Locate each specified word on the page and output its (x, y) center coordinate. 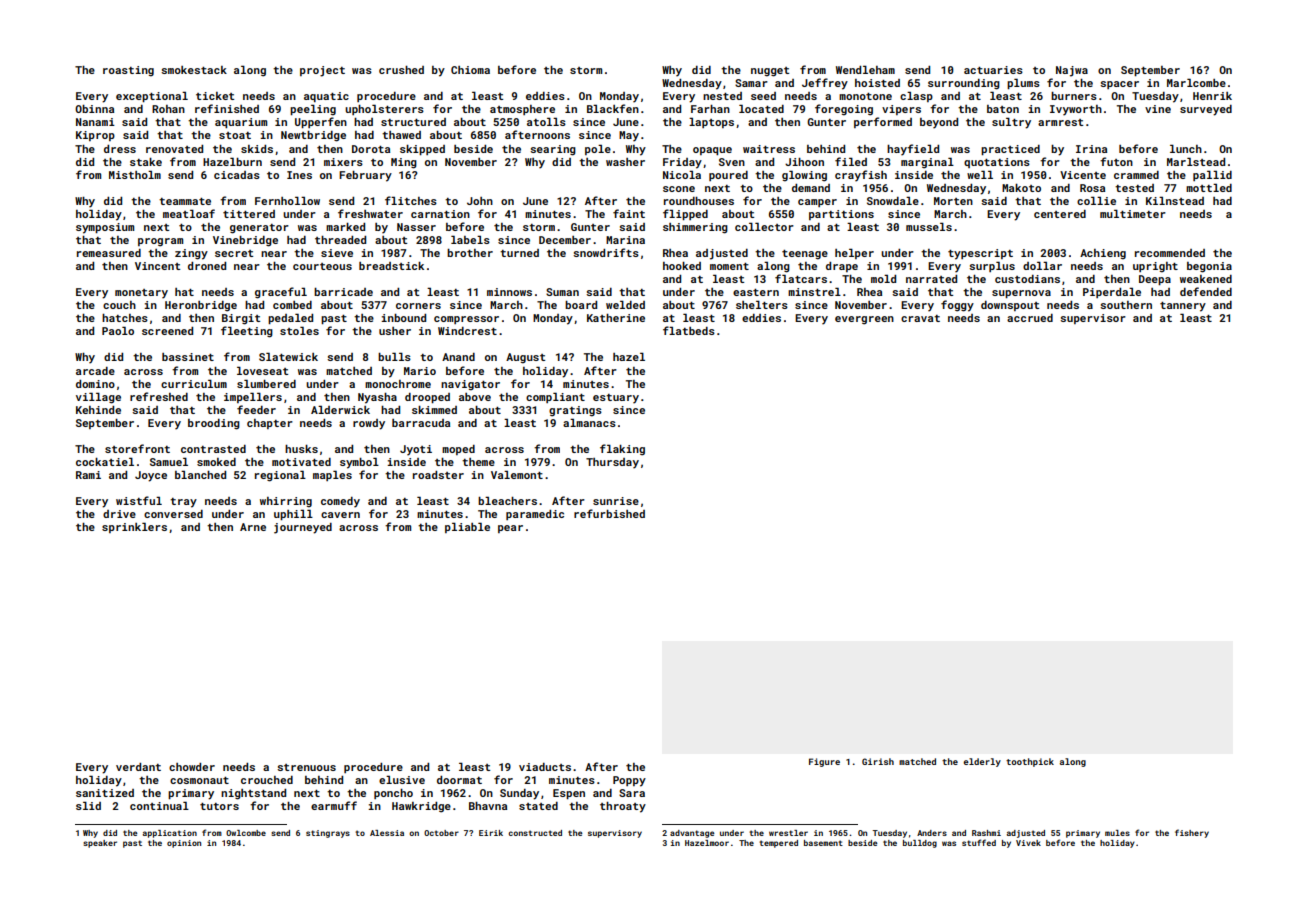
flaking (622, 450)
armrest (1060, 122)
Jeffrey (825, 84)
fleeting (247, 332)
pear (510, 529)
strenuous (306, 767)
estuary (616, 399)
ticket (215, 96)
